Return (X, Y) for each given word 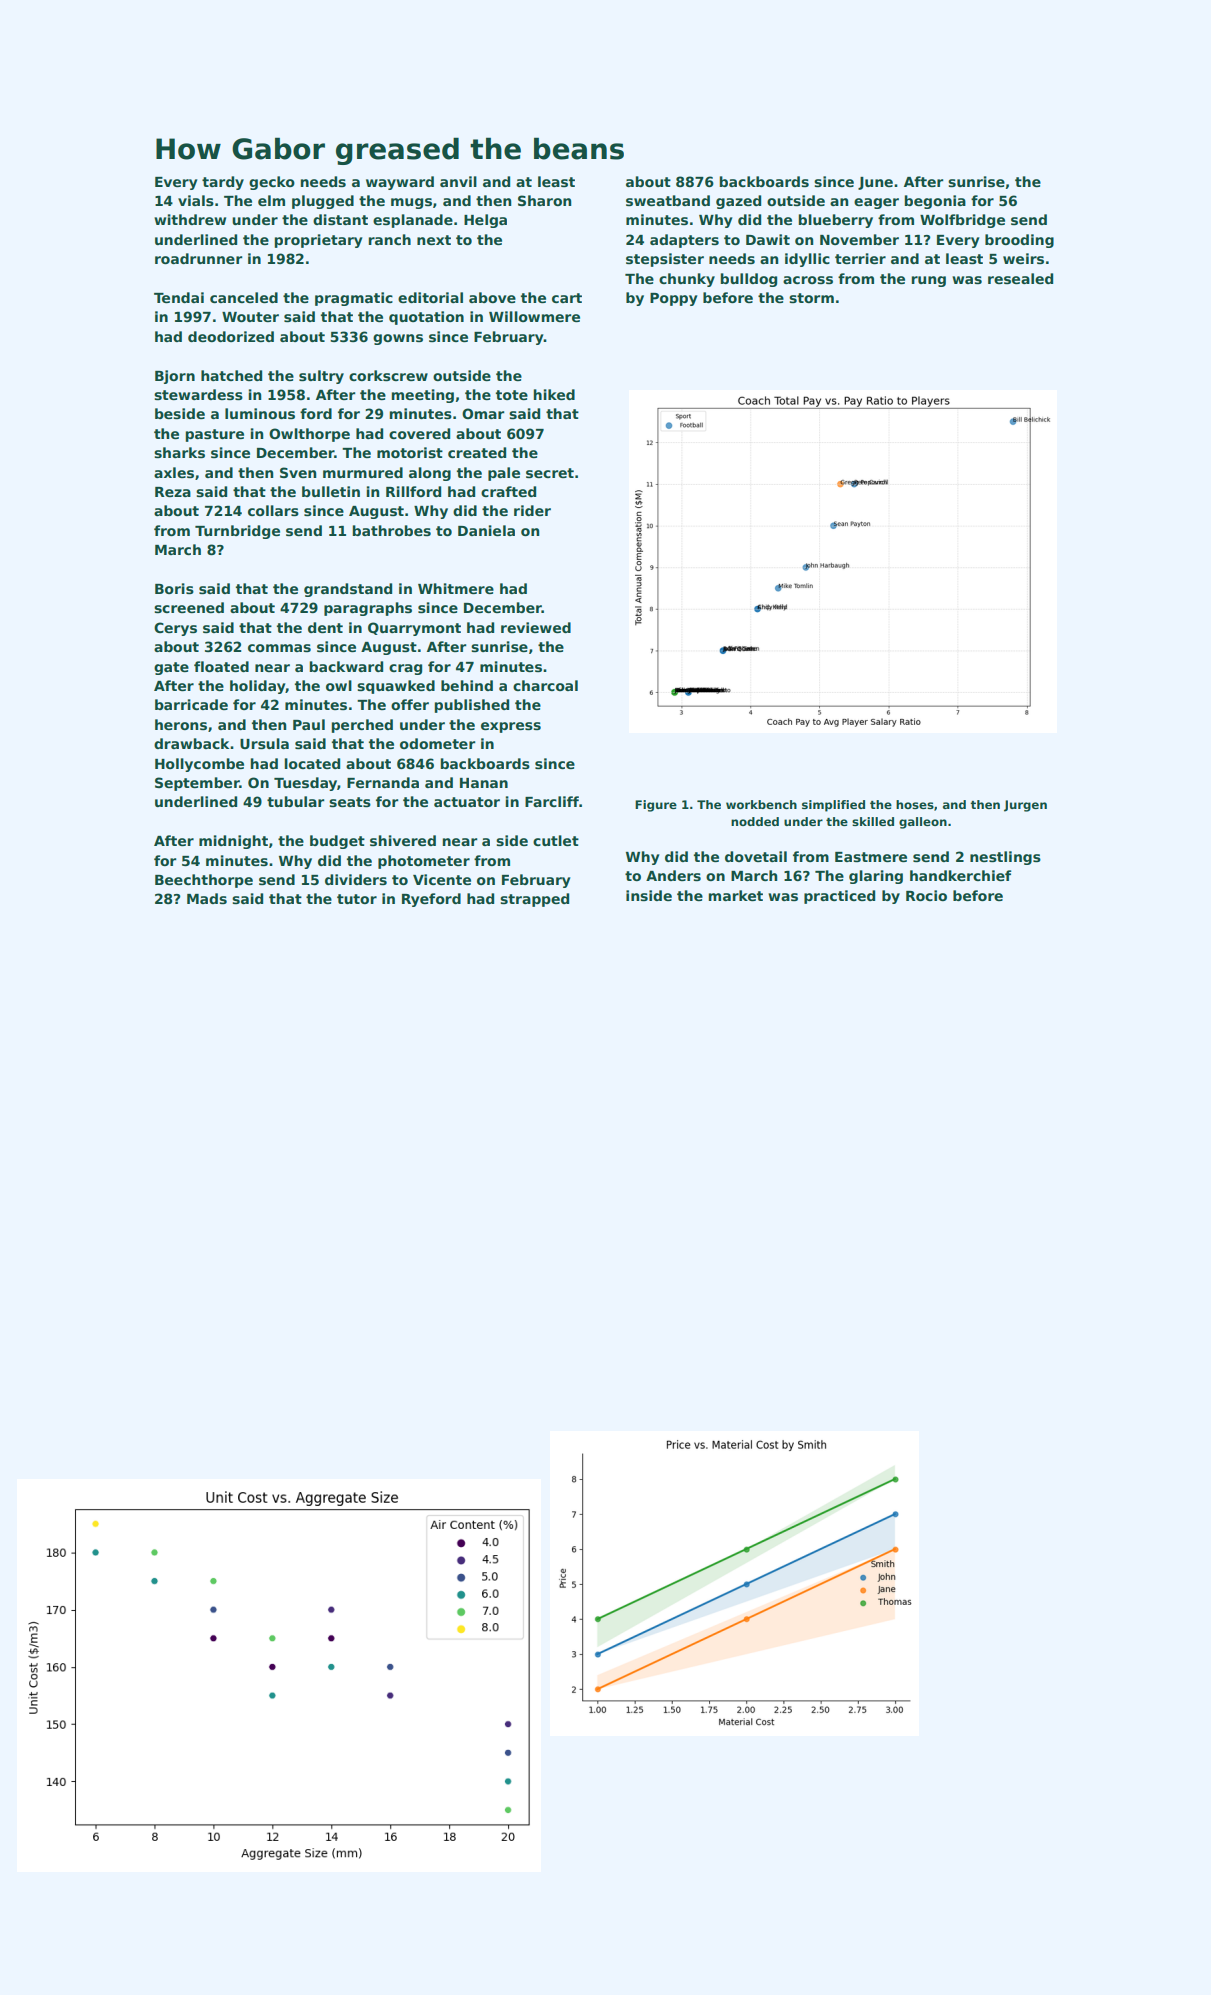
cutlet (556, 840)
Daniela (486, 530)
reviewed (536, 627)
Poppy (674, 299)
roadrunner (199, 258)
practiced (839, 897)
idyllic (807, 260)
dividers (356, 879)
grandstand (348, 590)
